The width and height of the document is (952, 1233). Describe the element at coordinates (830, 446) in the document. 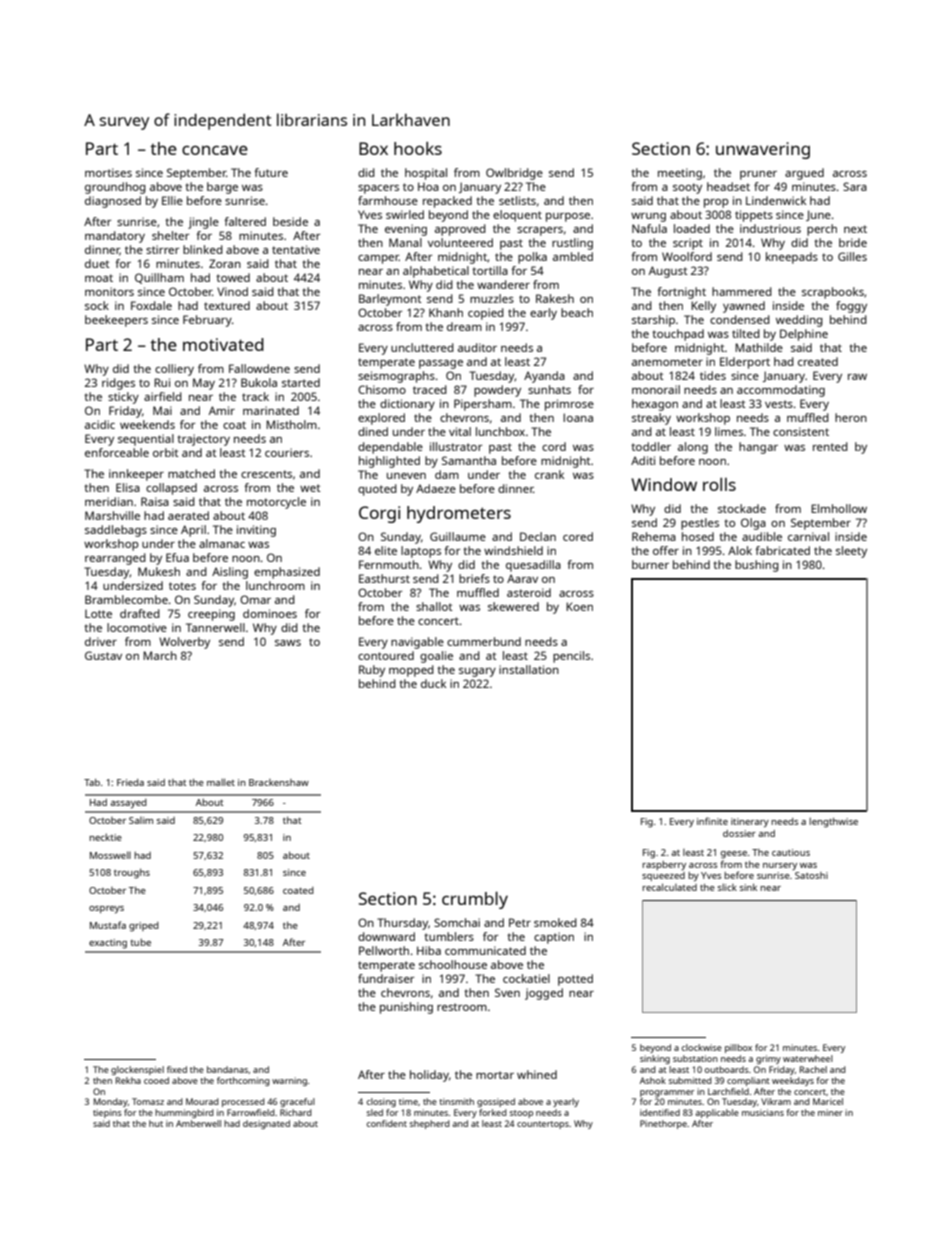

I see `rented` at that location.
